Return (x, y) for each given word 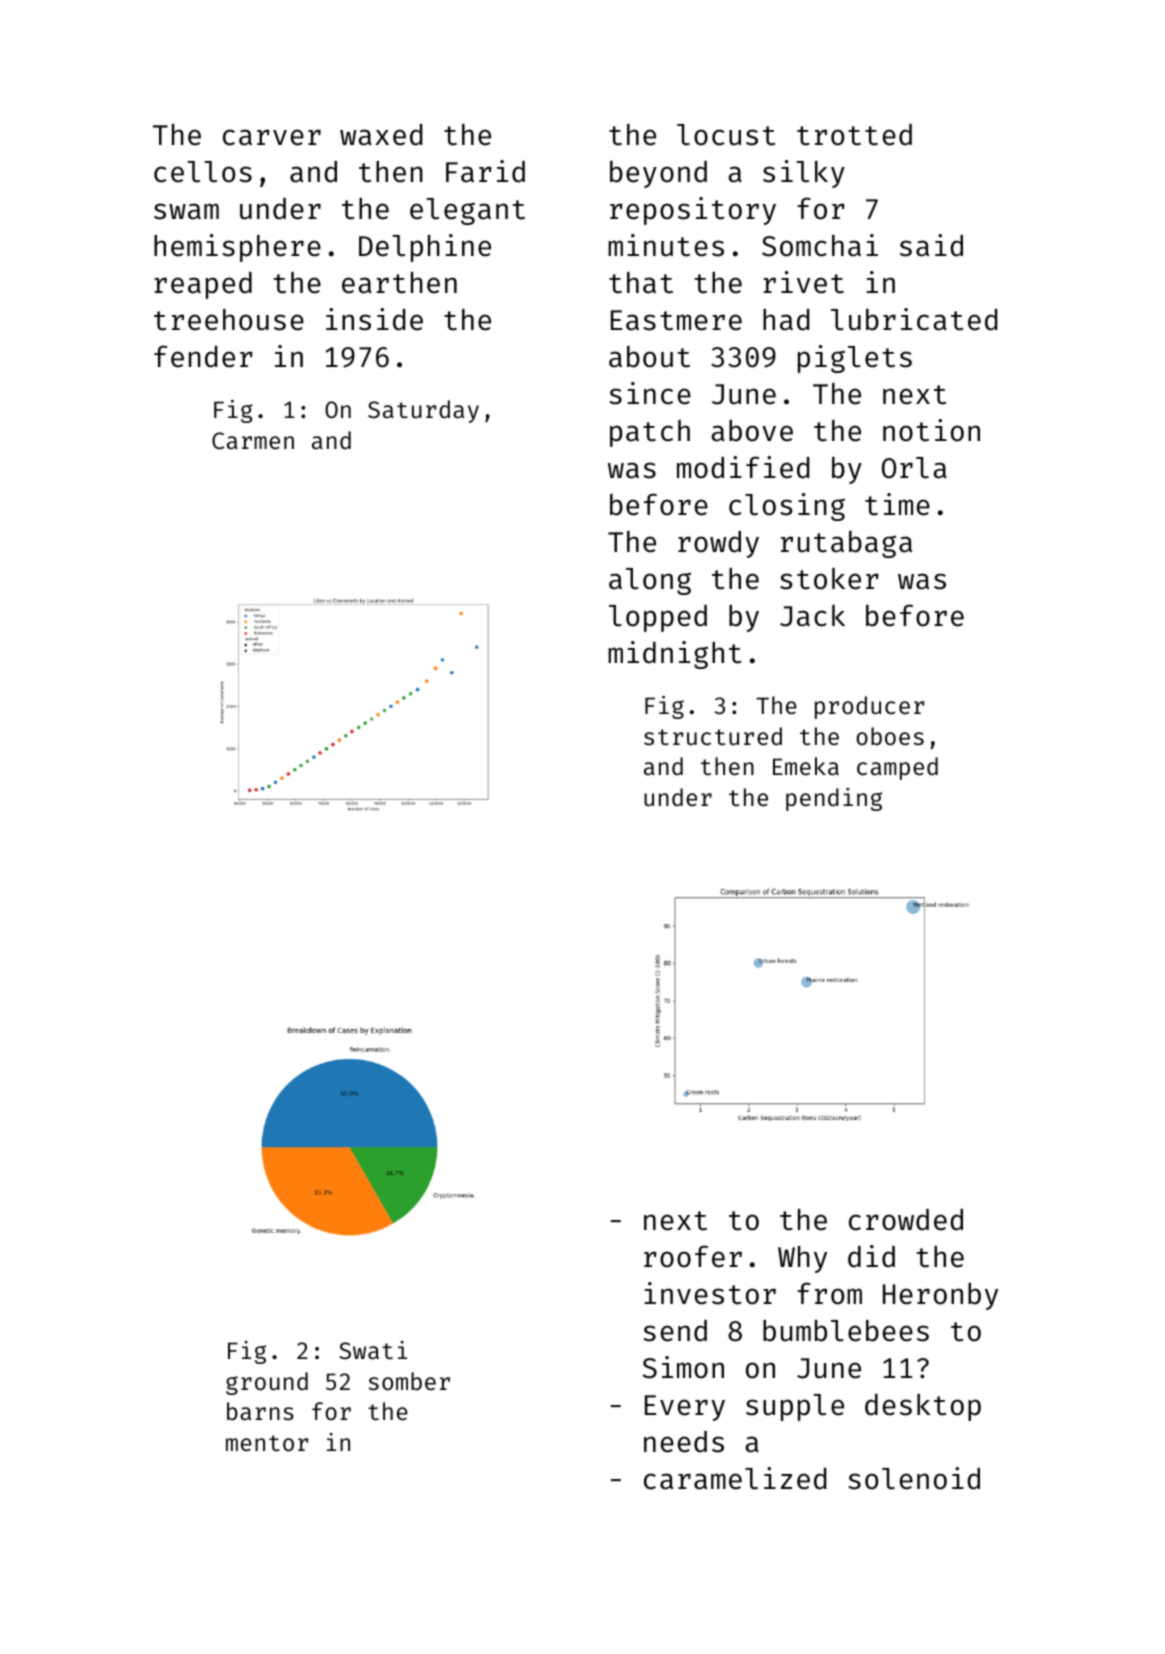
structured (713, 736)
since (650, 393)
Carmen (253, 440)
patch (650, 433)
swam (186, 211)
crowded (906, 1220)
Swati (373, 1350)
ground (267, 1383)
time (897, 504)
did (871, 1256)
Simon (683, 1367)
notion (931, 430)
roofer (693, 1256)
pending (834, 799)
